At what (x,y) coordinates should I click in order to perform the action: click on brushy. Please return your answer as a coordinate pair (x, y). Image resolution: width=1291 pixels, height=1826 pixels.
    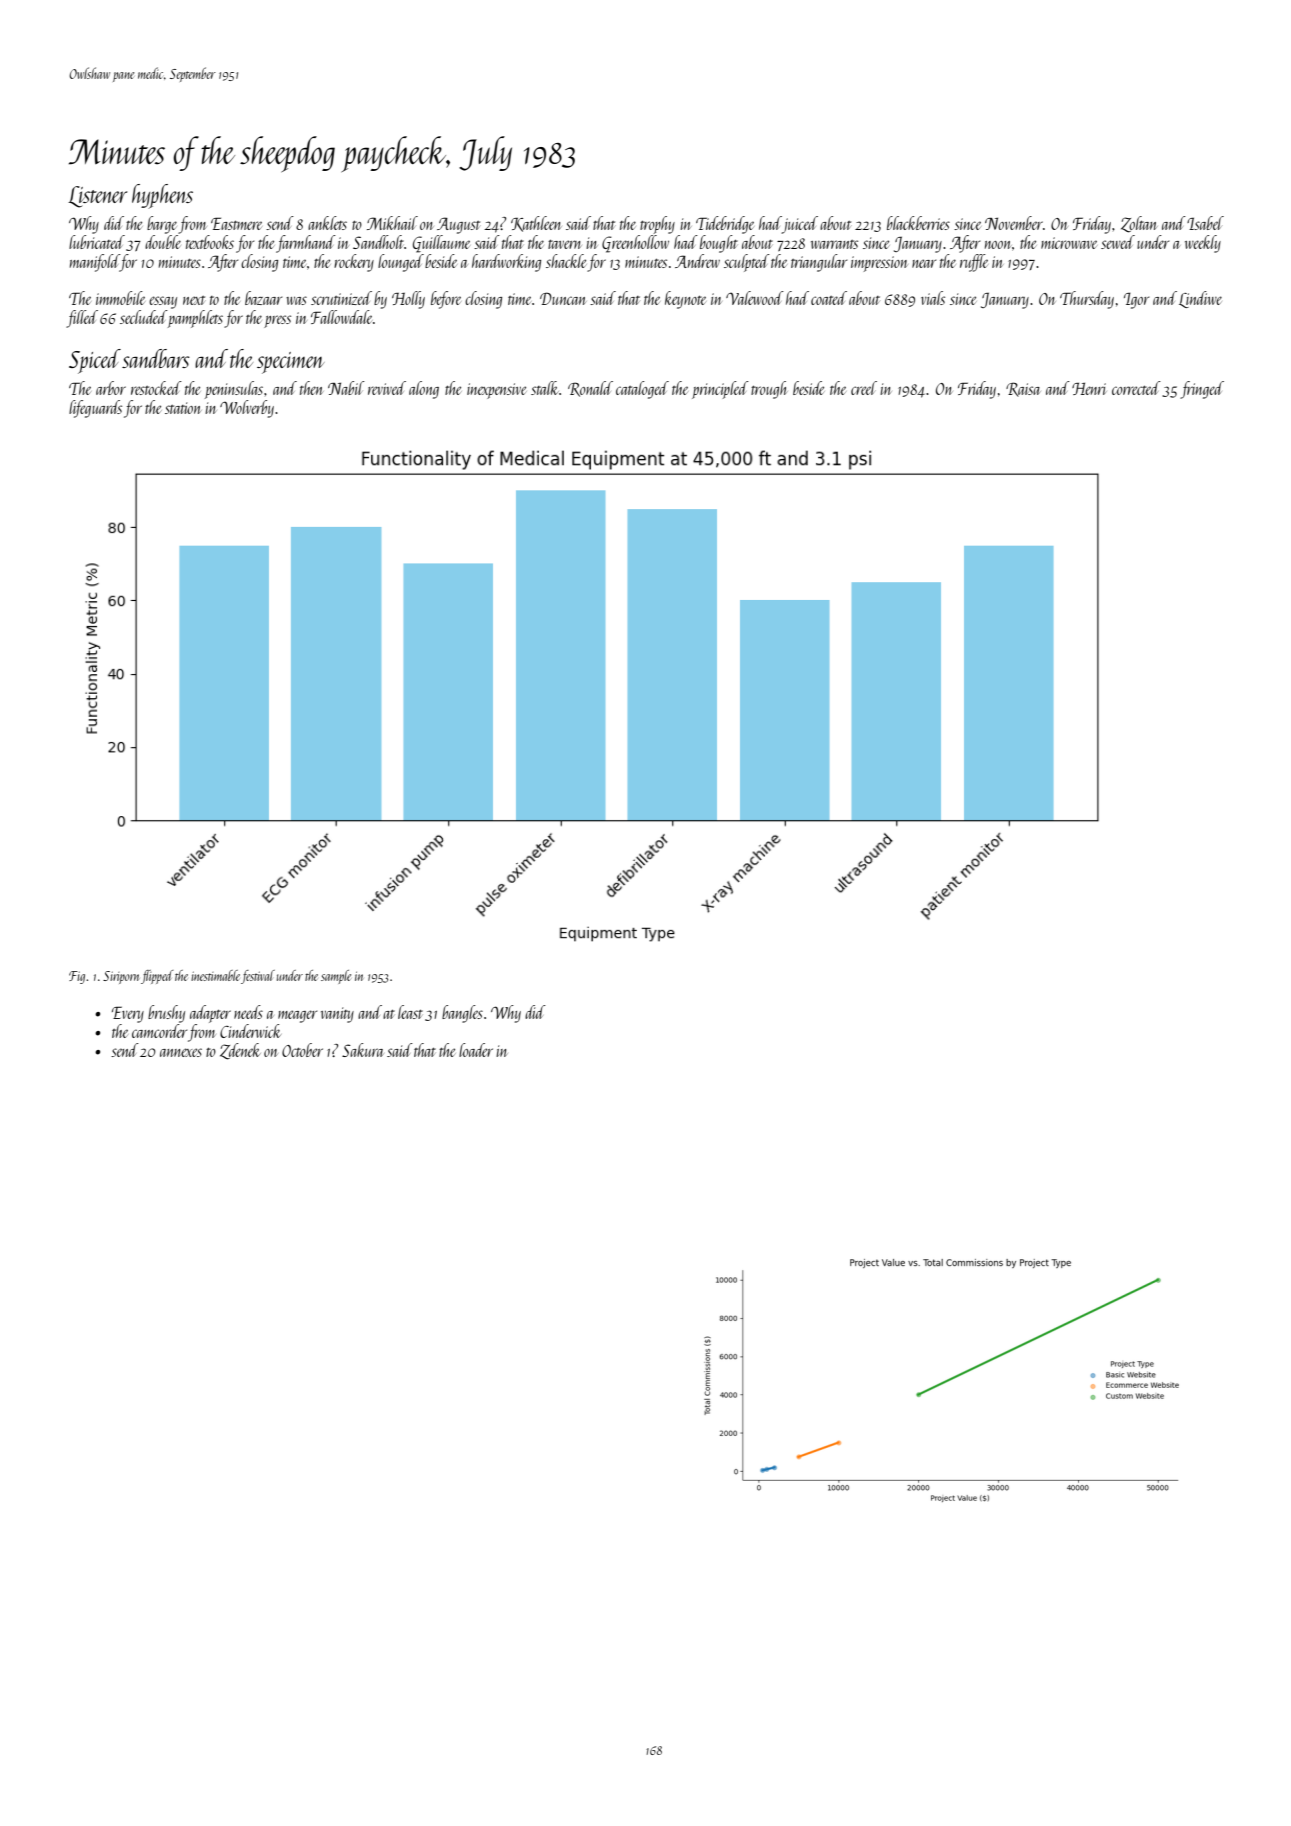
    Looking at the image, I should click on (166, 1014).
